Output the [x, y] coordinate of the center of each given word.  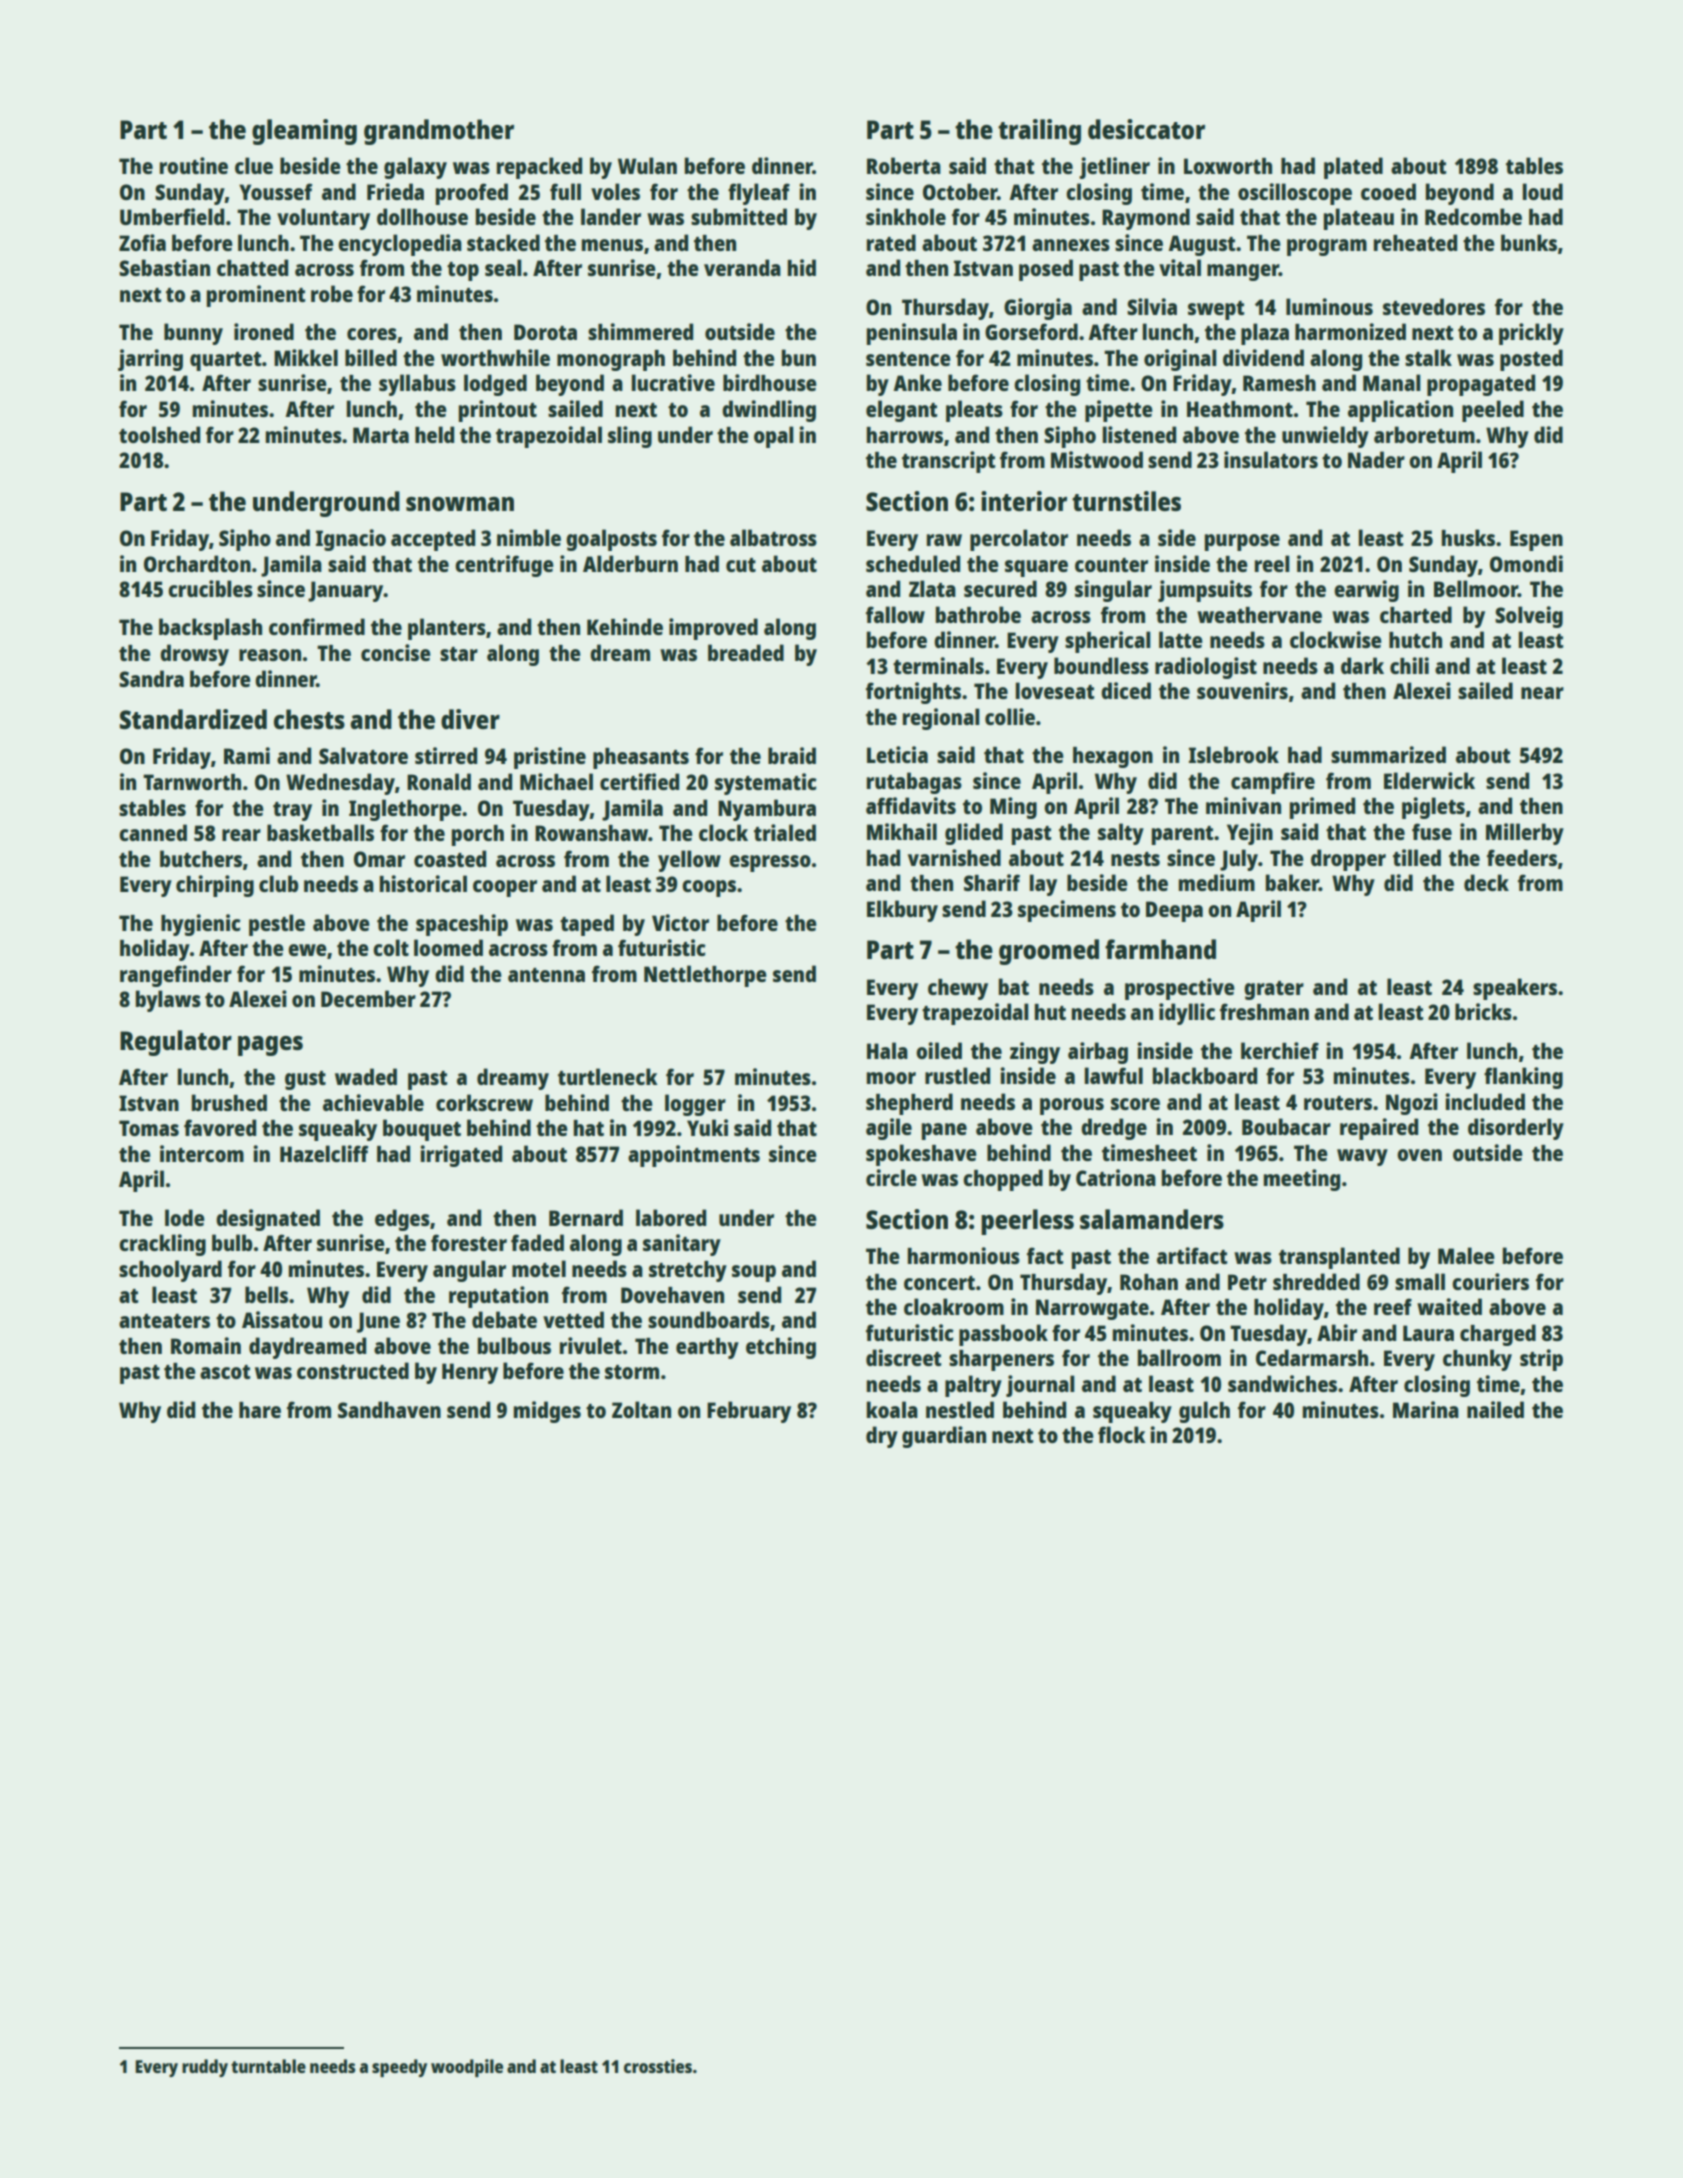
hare [260, 1410]
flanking [1523, 1078]
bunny [193, 334]
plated [1353, 168]
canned [153, 832]
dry [882, 1437]
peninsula [912, 334]
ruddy [205, 2068]
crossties [658, 2066]
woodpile [467, 2068]
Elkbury [902, 911]
